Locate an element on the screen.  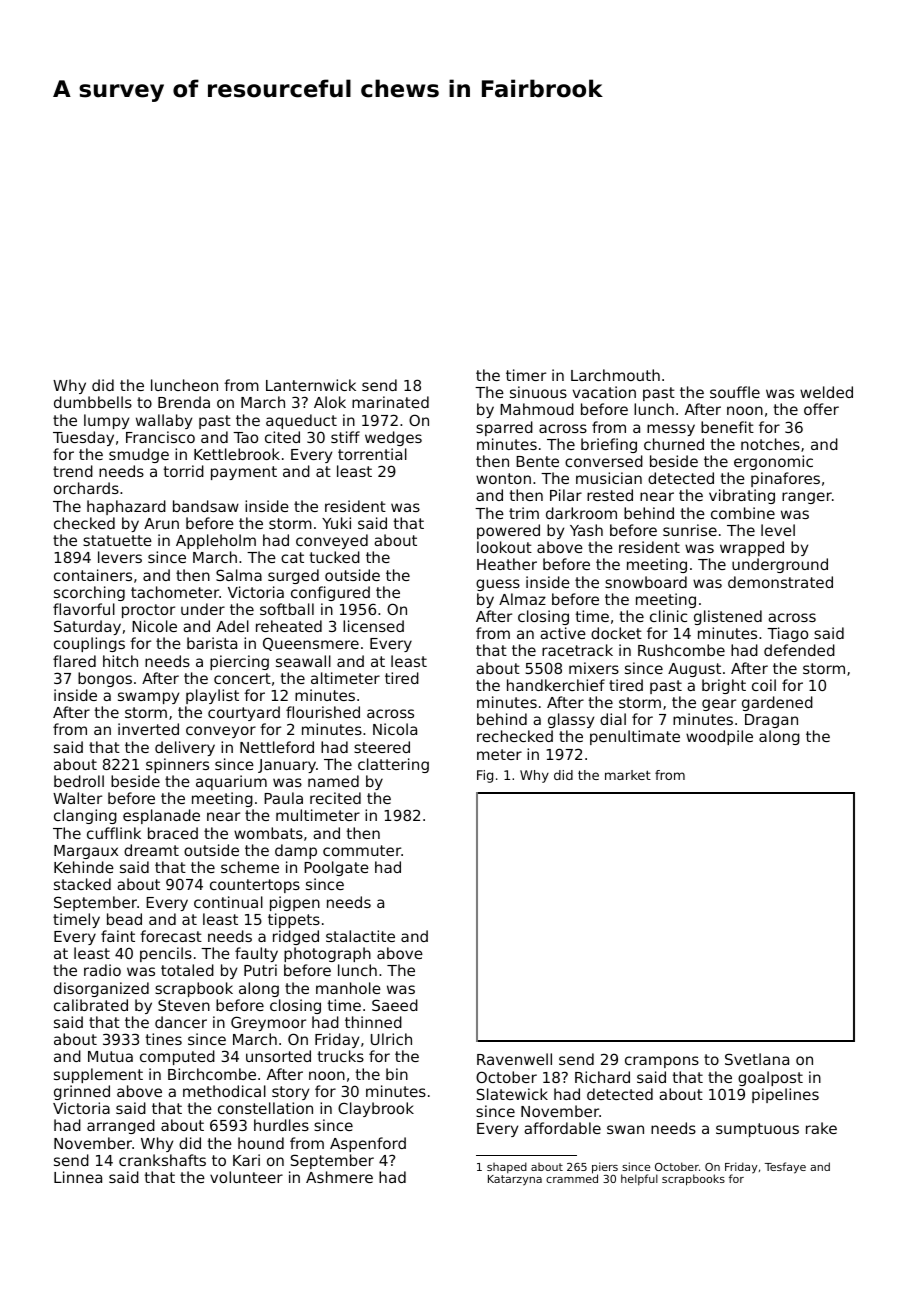
esplanade is located at coordinates (161, 816).
